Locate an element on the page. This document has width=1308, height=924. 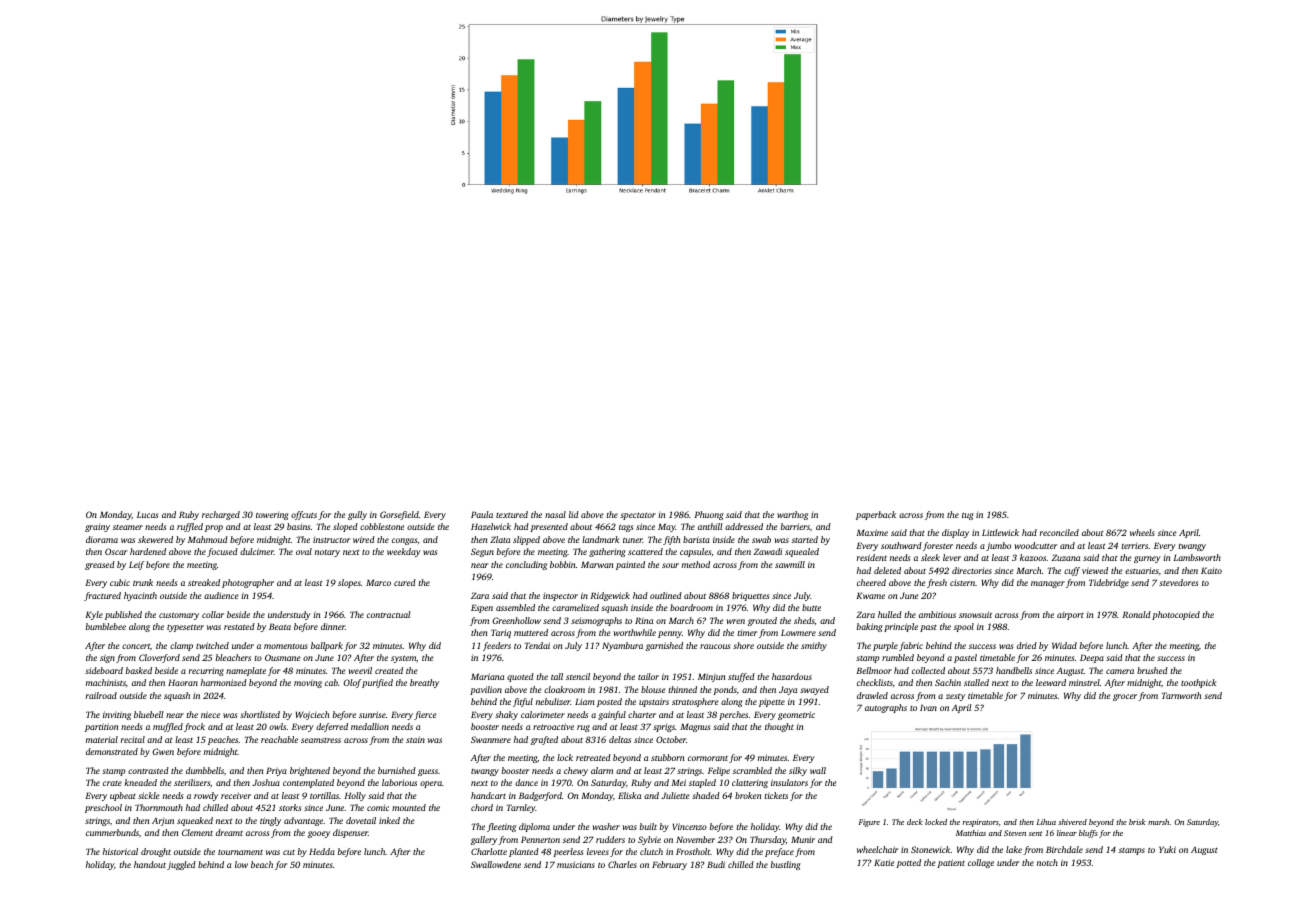
Tarnworth is located at coordinates (1181, 695).
